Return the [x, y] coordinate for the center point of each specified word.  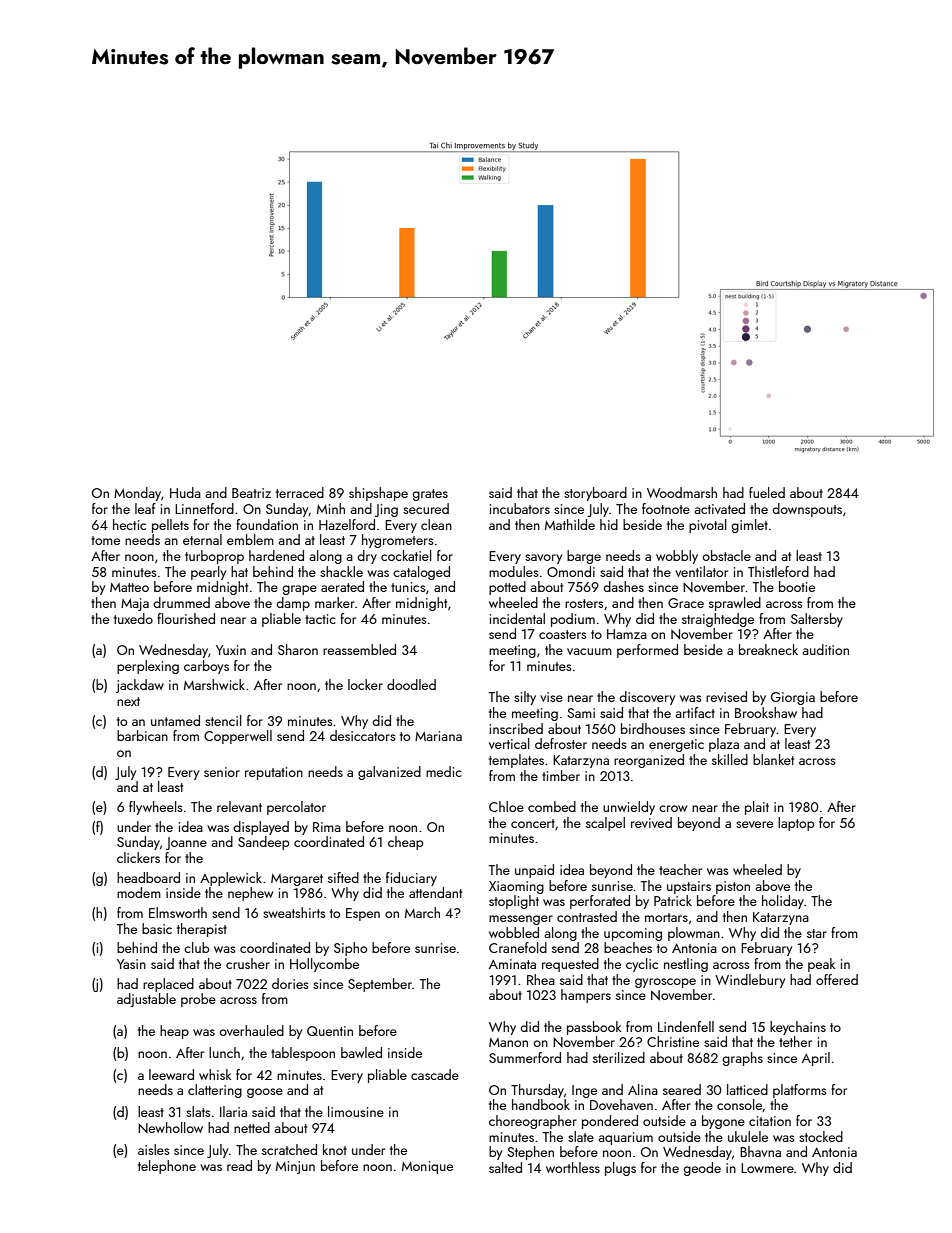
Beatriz [251, 493]
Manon [508, 1042]
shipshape [378, 494]
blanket [773, 759]
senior [222, 772]
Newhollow [170, 1127]
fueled [767, 492]
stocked [821, 1136]
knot [335, 1149]
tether [795, 1041]
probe [198, 1000]
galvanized [389, 773]
